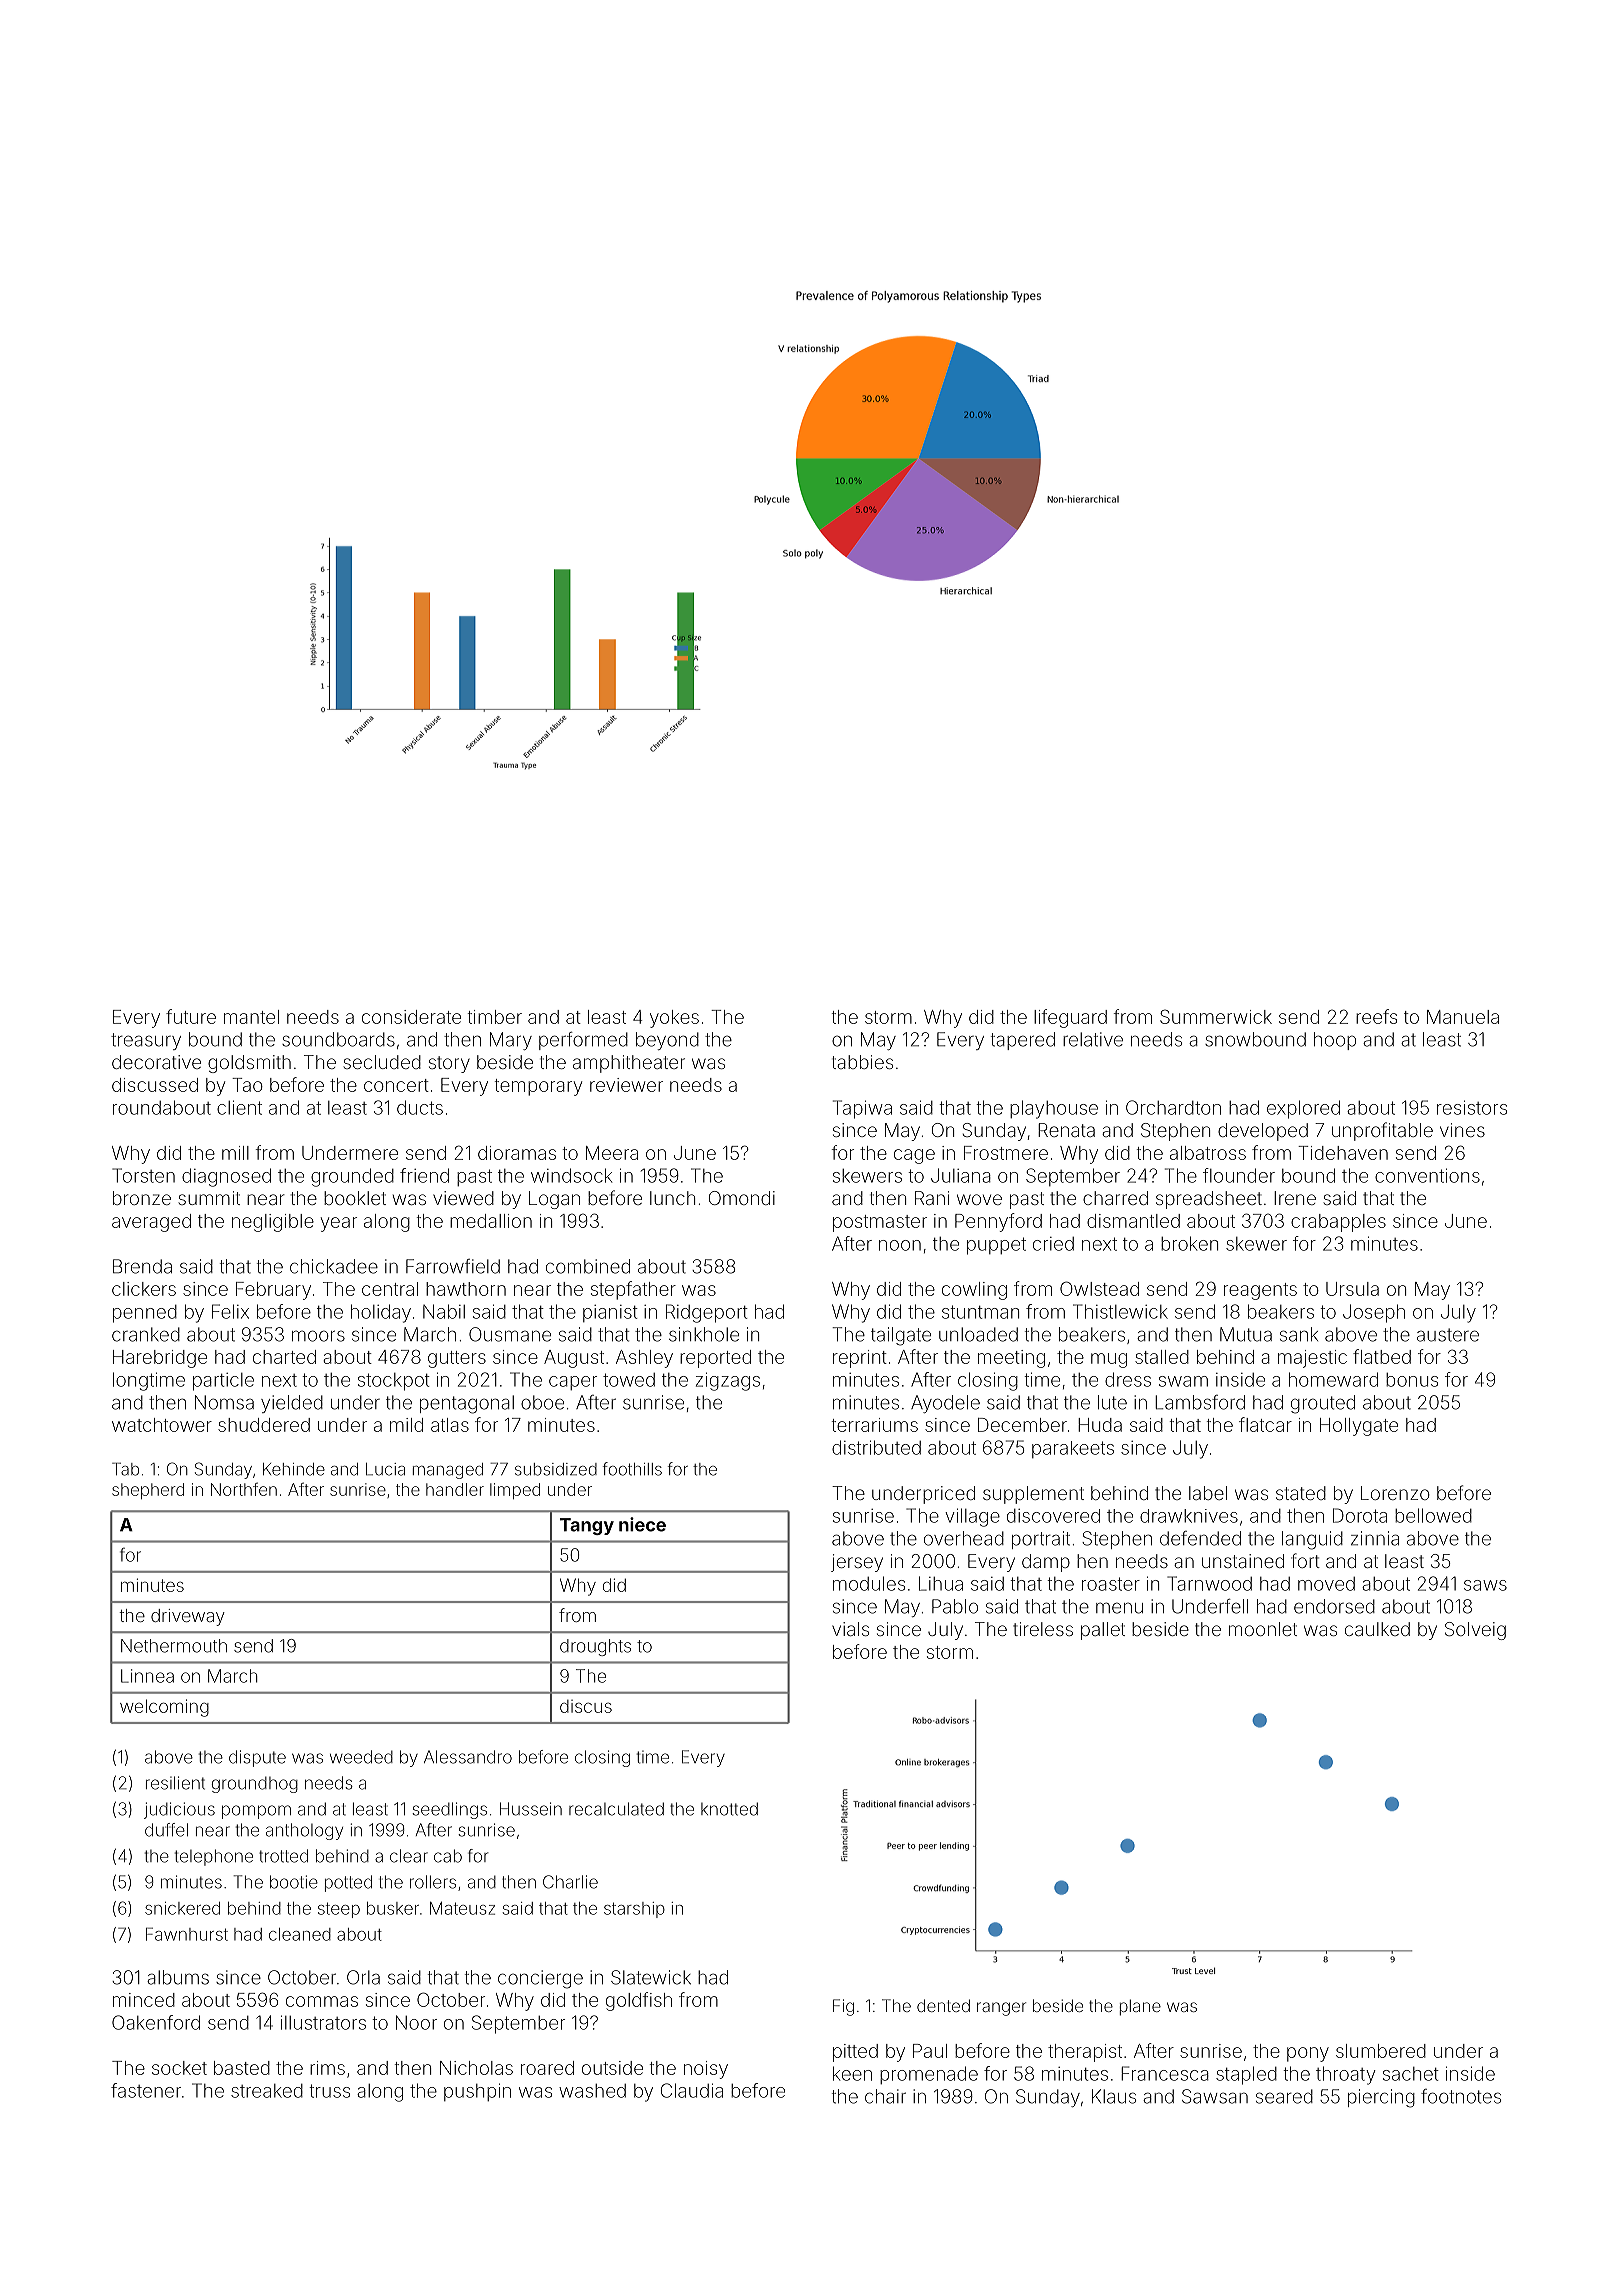 The width and height of the screenshot is (1620, 2292). I want to click on viewed, so click(463, 1198).
